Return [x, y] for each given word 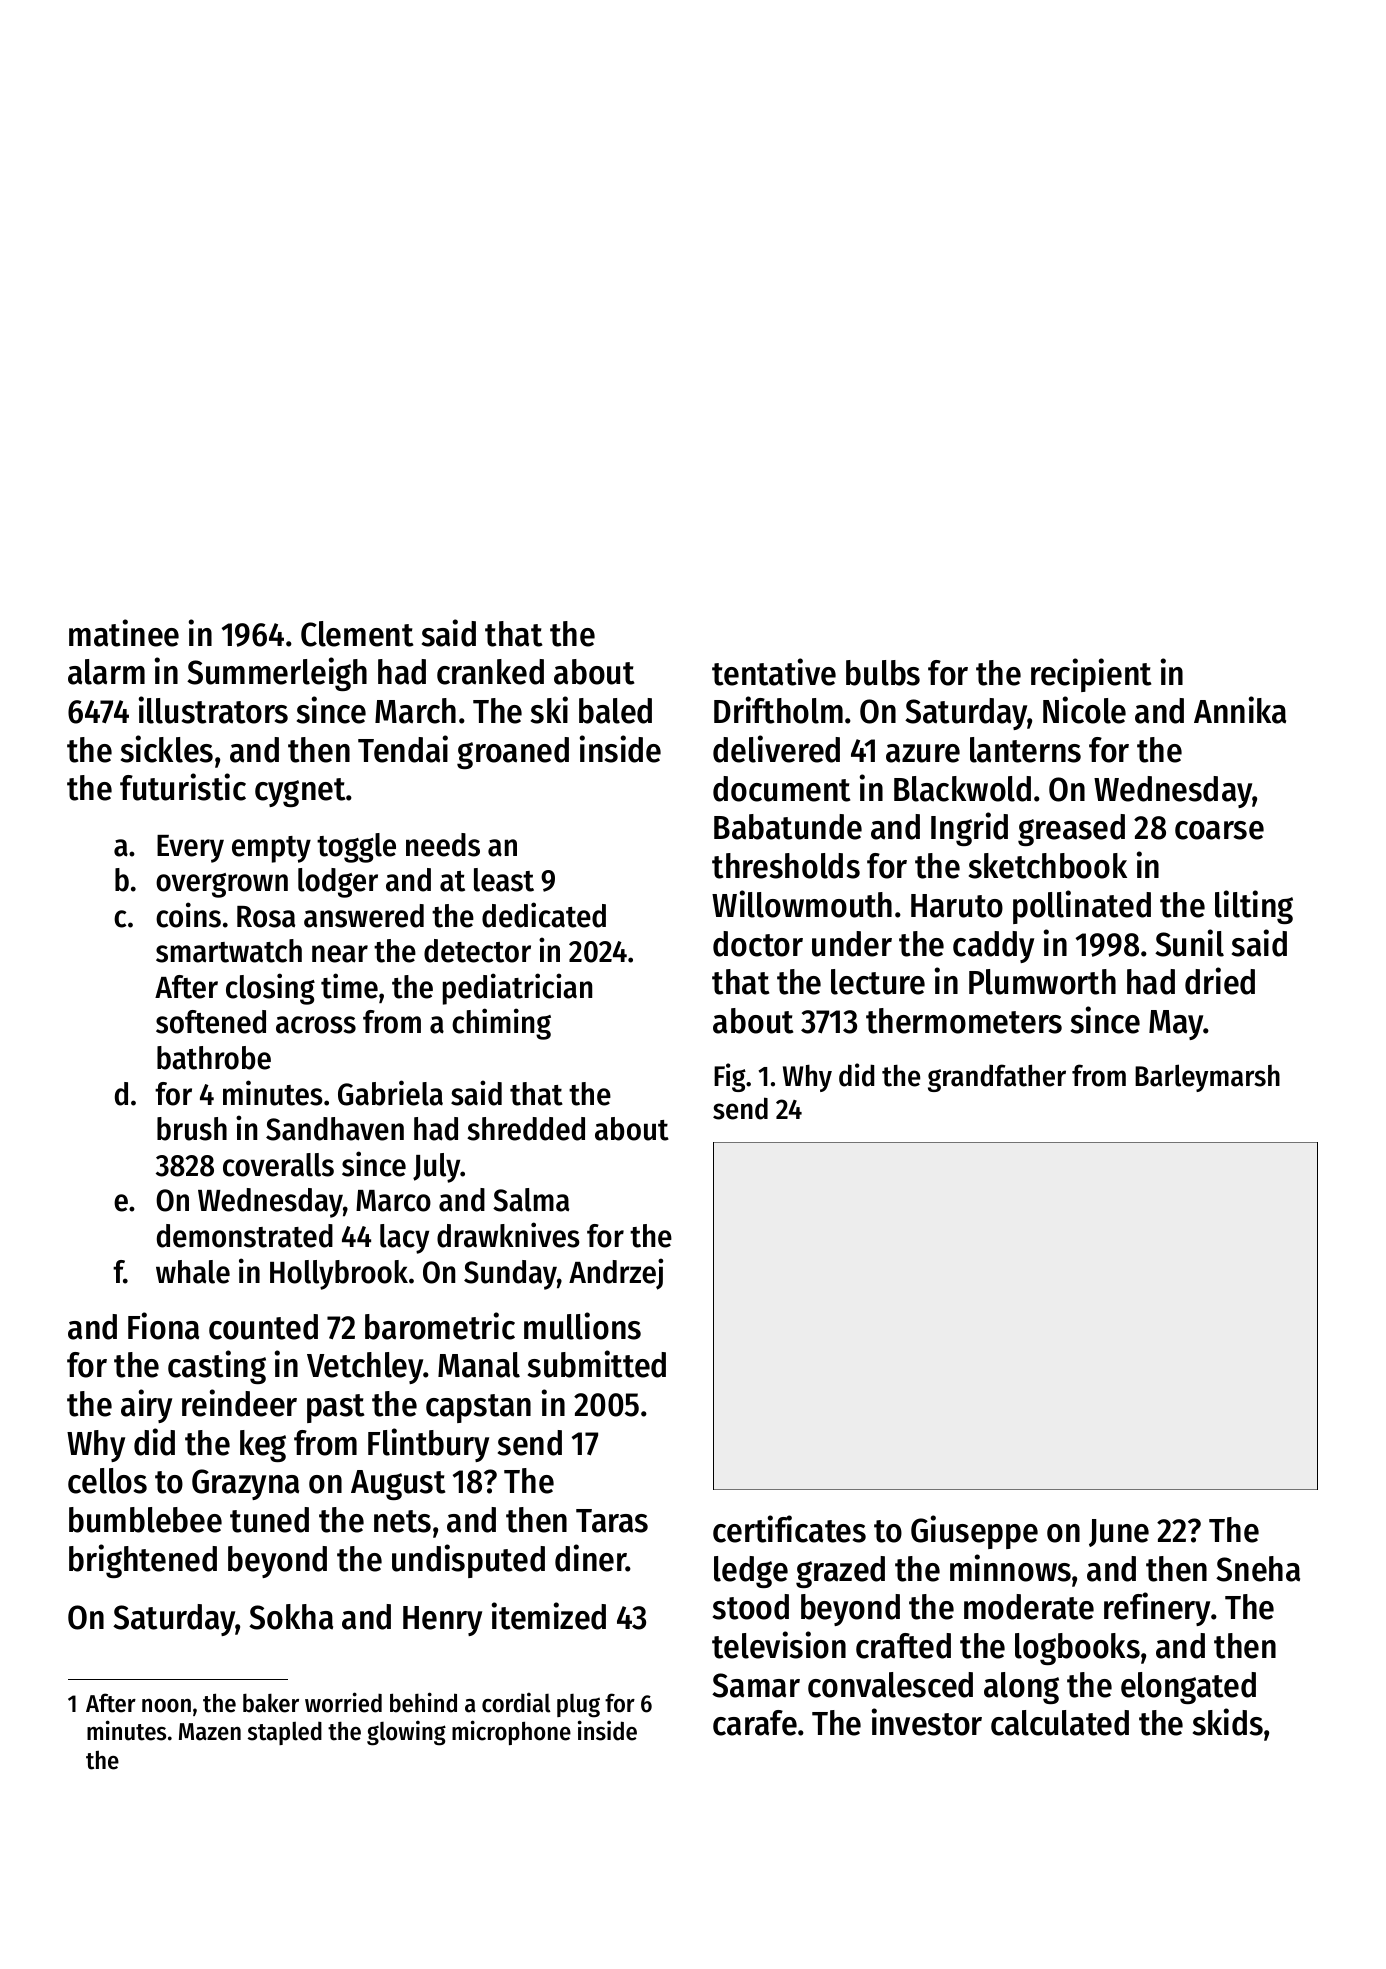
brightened [143, 1561]
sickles [167, 749]
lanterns [1025, 750]
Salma [531, 1200]
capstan [478, 1408]
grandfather [997, 1078]
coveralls [278, 1165]
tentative [774, 672]
